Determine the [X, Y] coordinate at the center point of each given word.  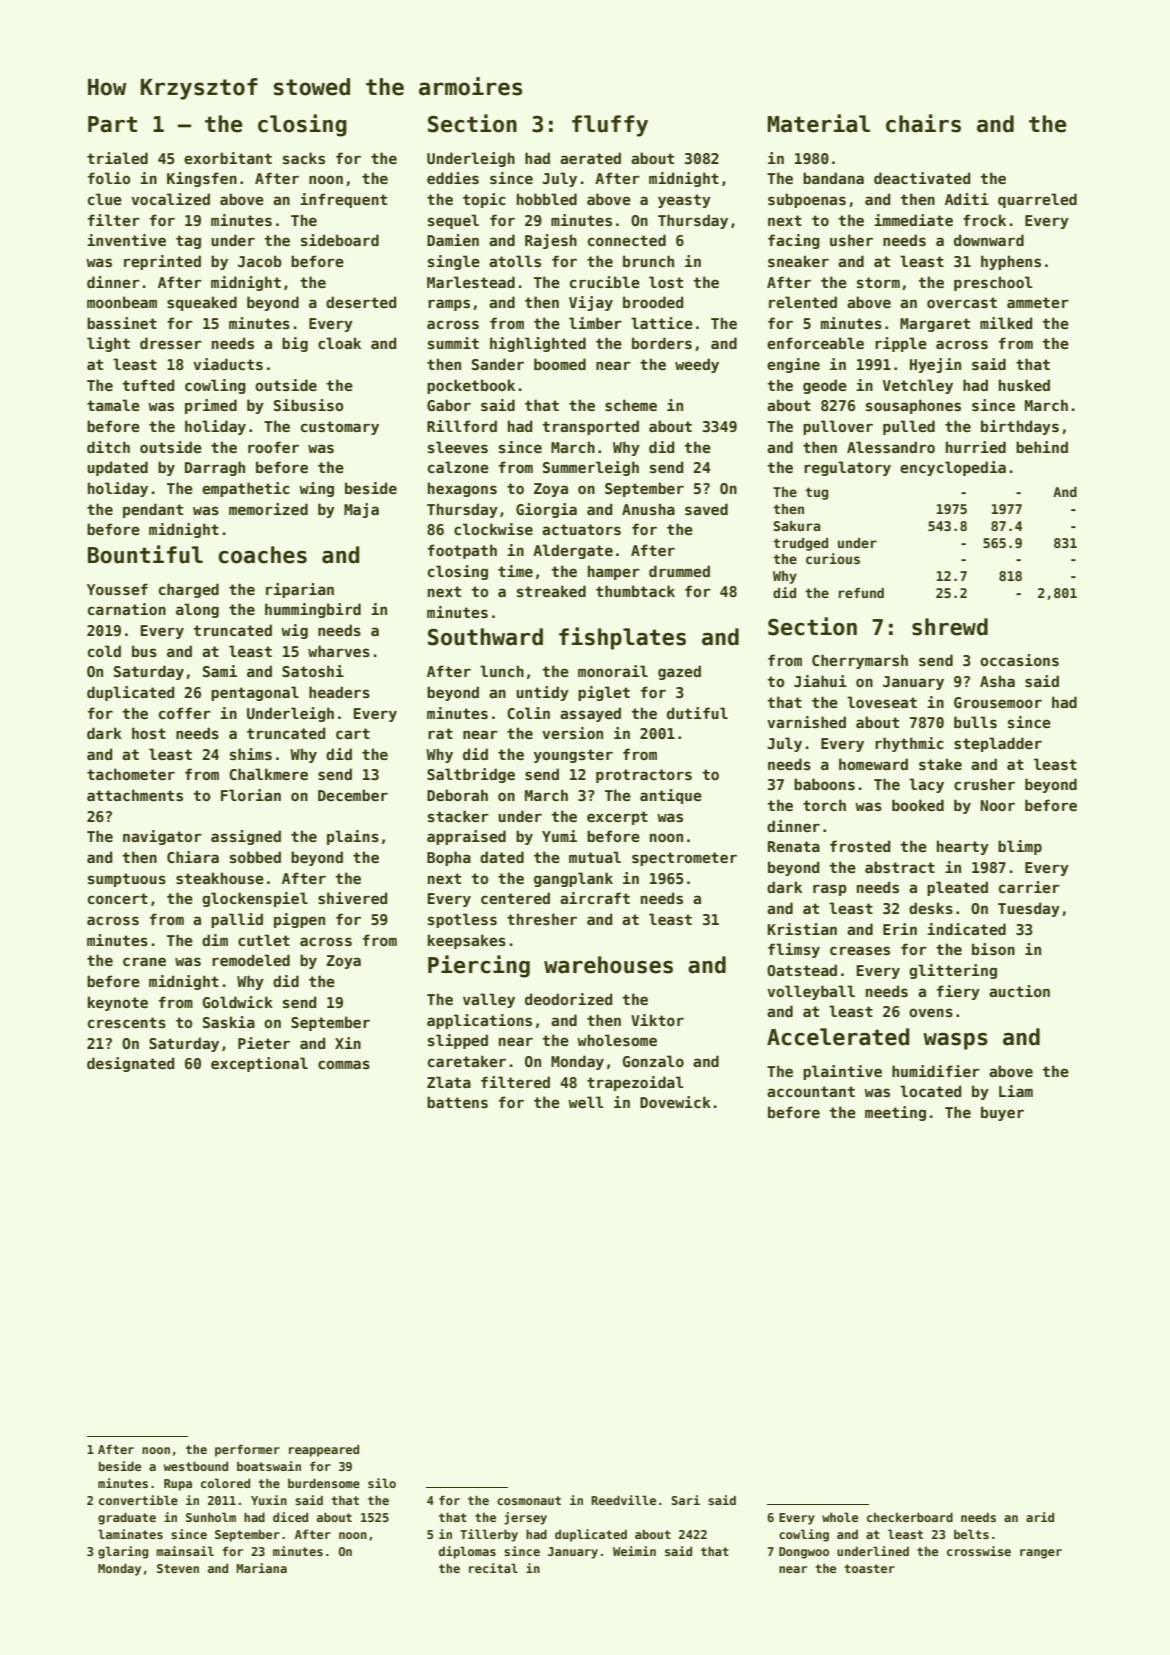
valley [489, 1000]
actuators [581, 529]
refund [861, 593]
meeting [895, 1113]
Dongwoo [804, 1553]
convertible [138, 1500]
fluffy [610, 126]
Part [112, 124]
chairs [923, 123]
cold [104, 651]
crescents [127, 1022]
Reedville [623, 1500]
